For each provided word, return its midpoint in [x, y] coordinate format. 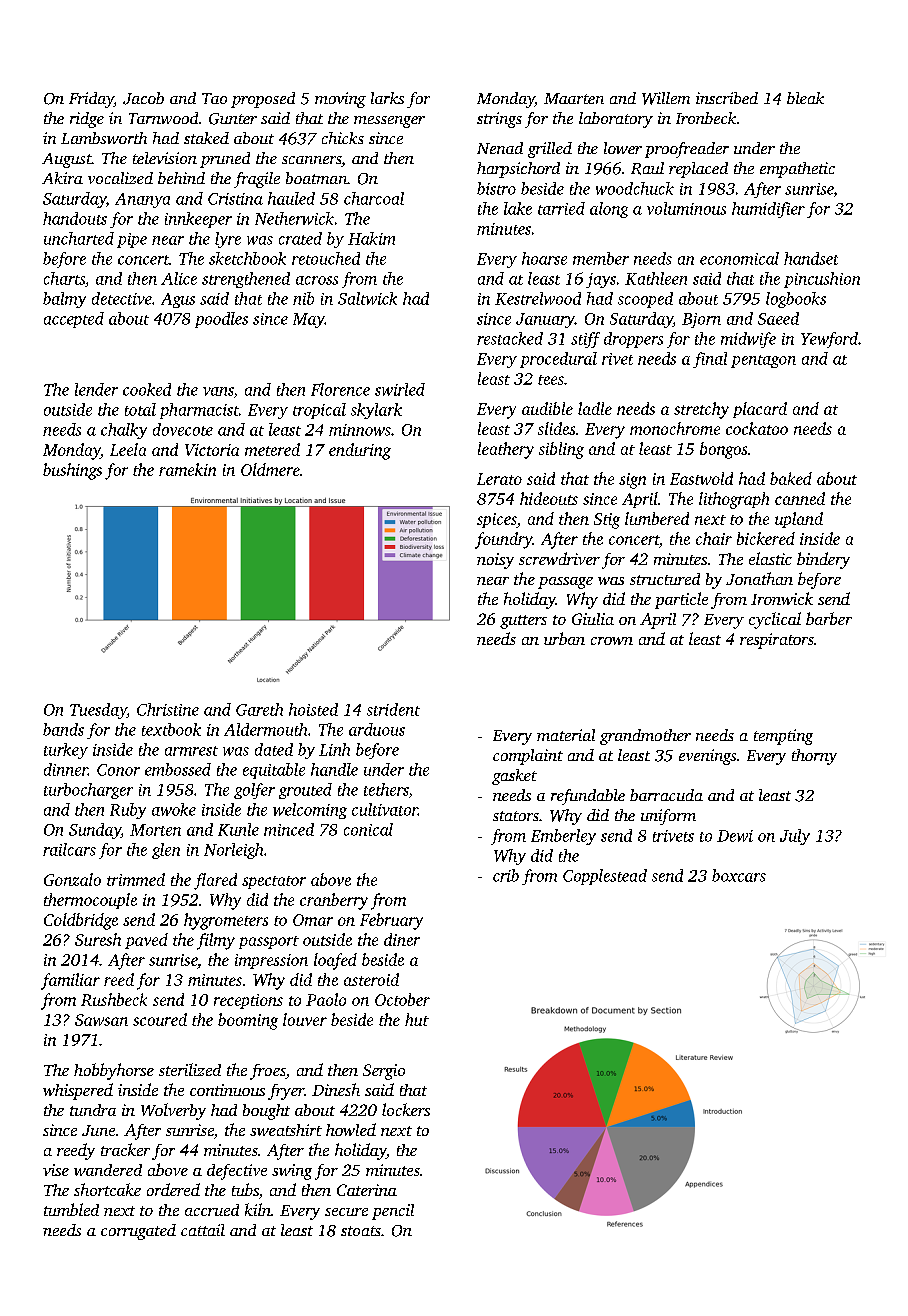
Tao [214, 98]
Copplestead [605, 877]
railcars [69, 849]
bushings [72, 471]
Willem [666, 98]
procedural [558, 360]
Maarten [574, 98]
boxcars [739, 875]
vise [56, 1170]
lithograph [734, 500]
